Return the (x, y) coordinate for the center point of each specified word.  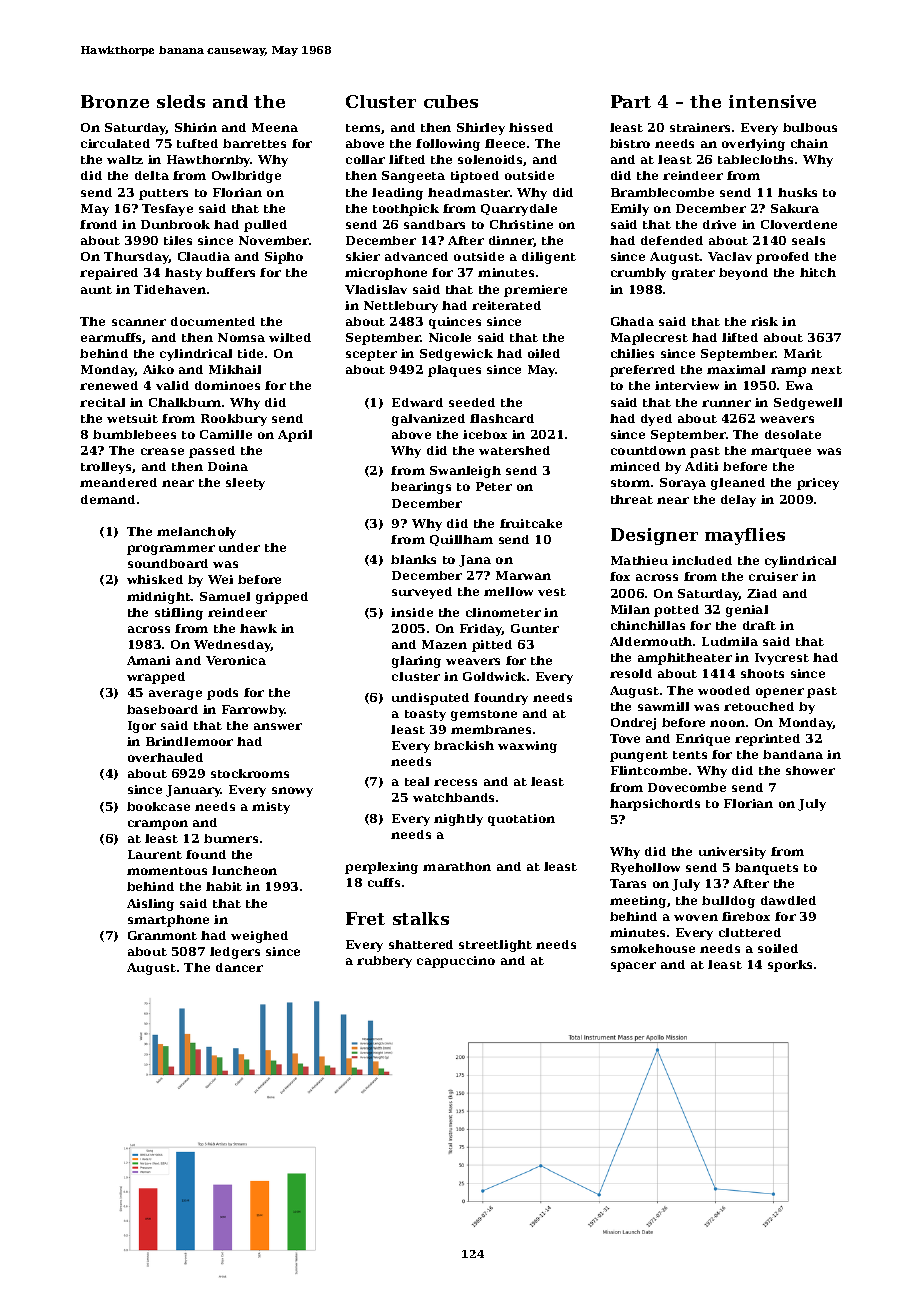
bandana (793, 754)
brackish (464, 745)
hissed (531, 127)
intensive (772, 101)
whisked (155, 579)
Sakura (795, 208)
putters (163, 194)
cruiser (773, 576)
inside (412, 612)
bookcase (158, 806)
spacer (633, 967)
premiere (535, 291)
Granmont (162, 935)
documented (213, 321)
